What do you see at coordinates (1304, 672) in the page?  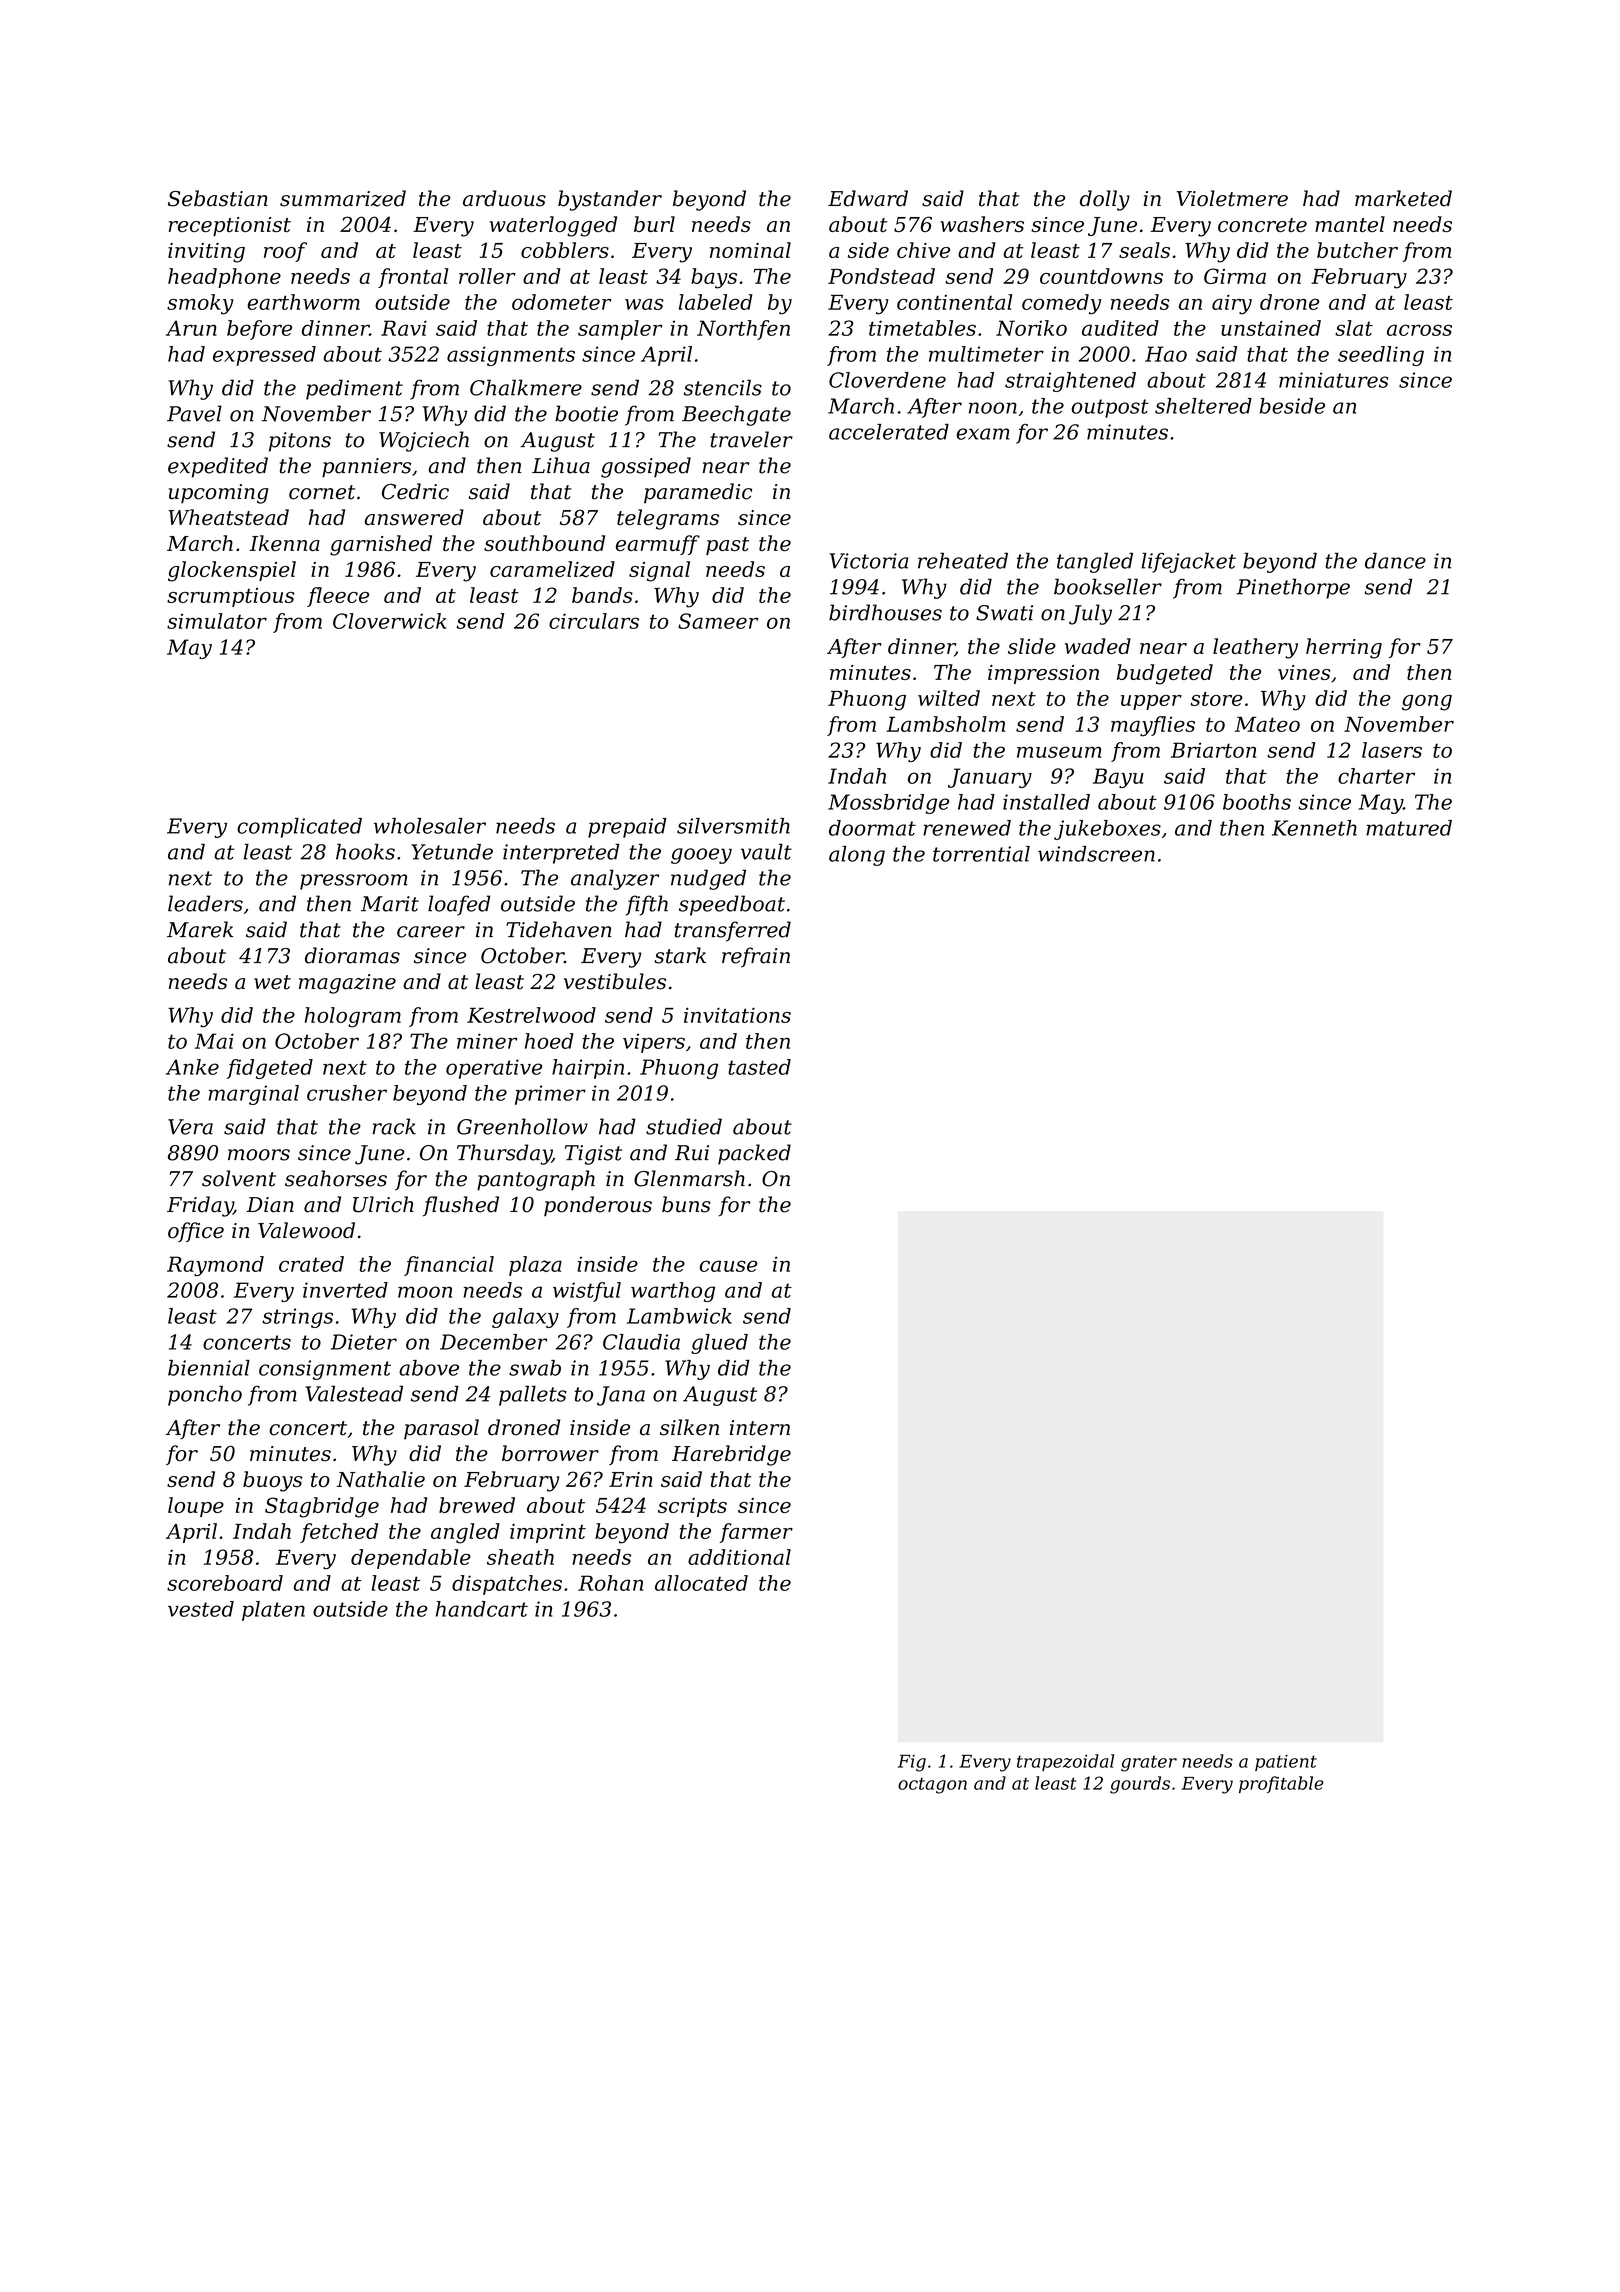 I see `vines` at bounding box center [1304, 672].
